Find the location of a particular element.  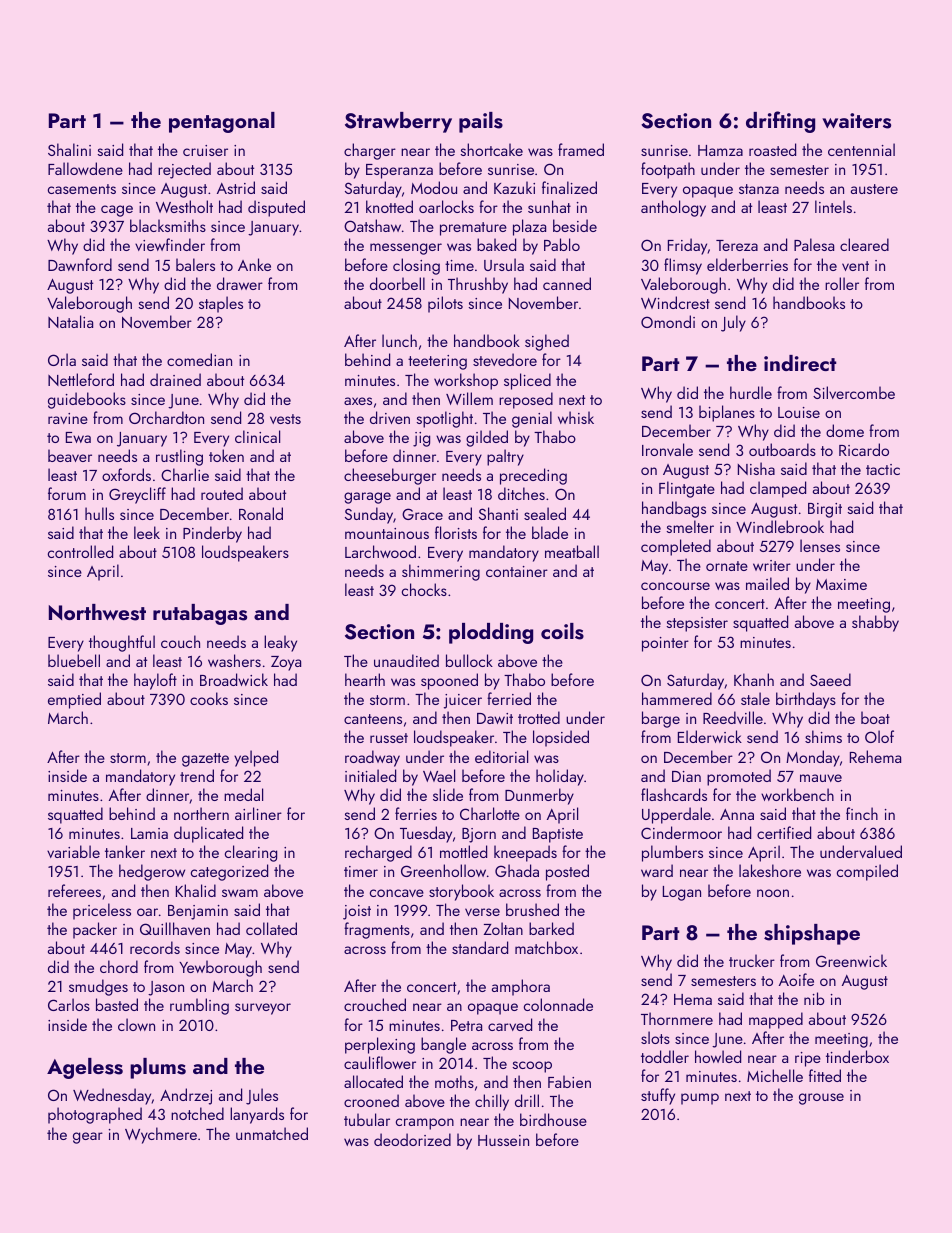

pentagonal is located at coordinates (222, 122).
